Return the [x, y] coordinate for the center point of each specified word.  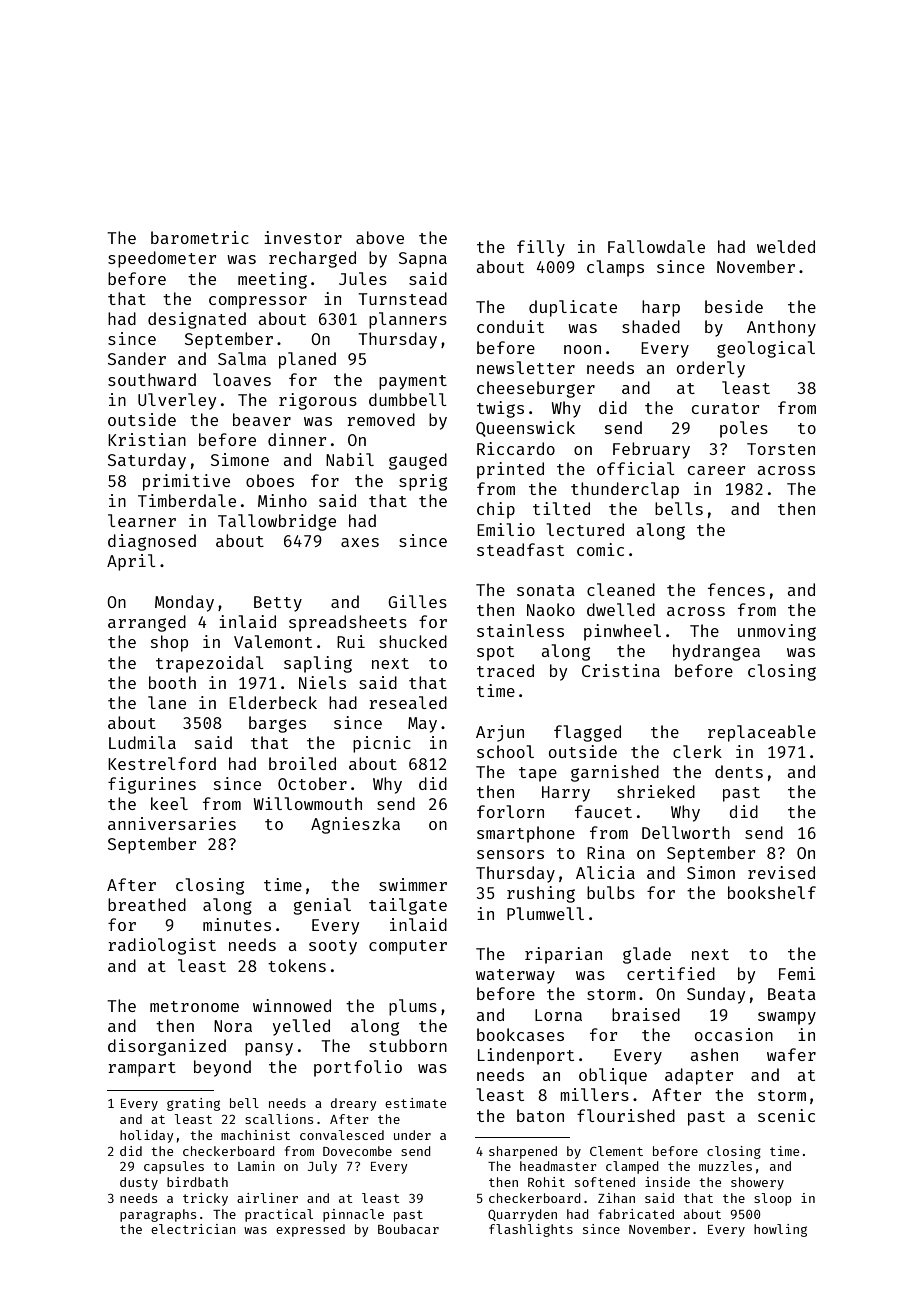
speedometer [162, 259]
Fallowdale [656, 246]
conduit [510, 326]
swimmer [413, 884]
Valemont [273, 641]
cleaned [621, 589]
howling [780, 1230]
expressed [310, 1230]
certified [671, 973]
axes [360, 542]
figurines [152, 785]
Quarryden [522, 1215]
